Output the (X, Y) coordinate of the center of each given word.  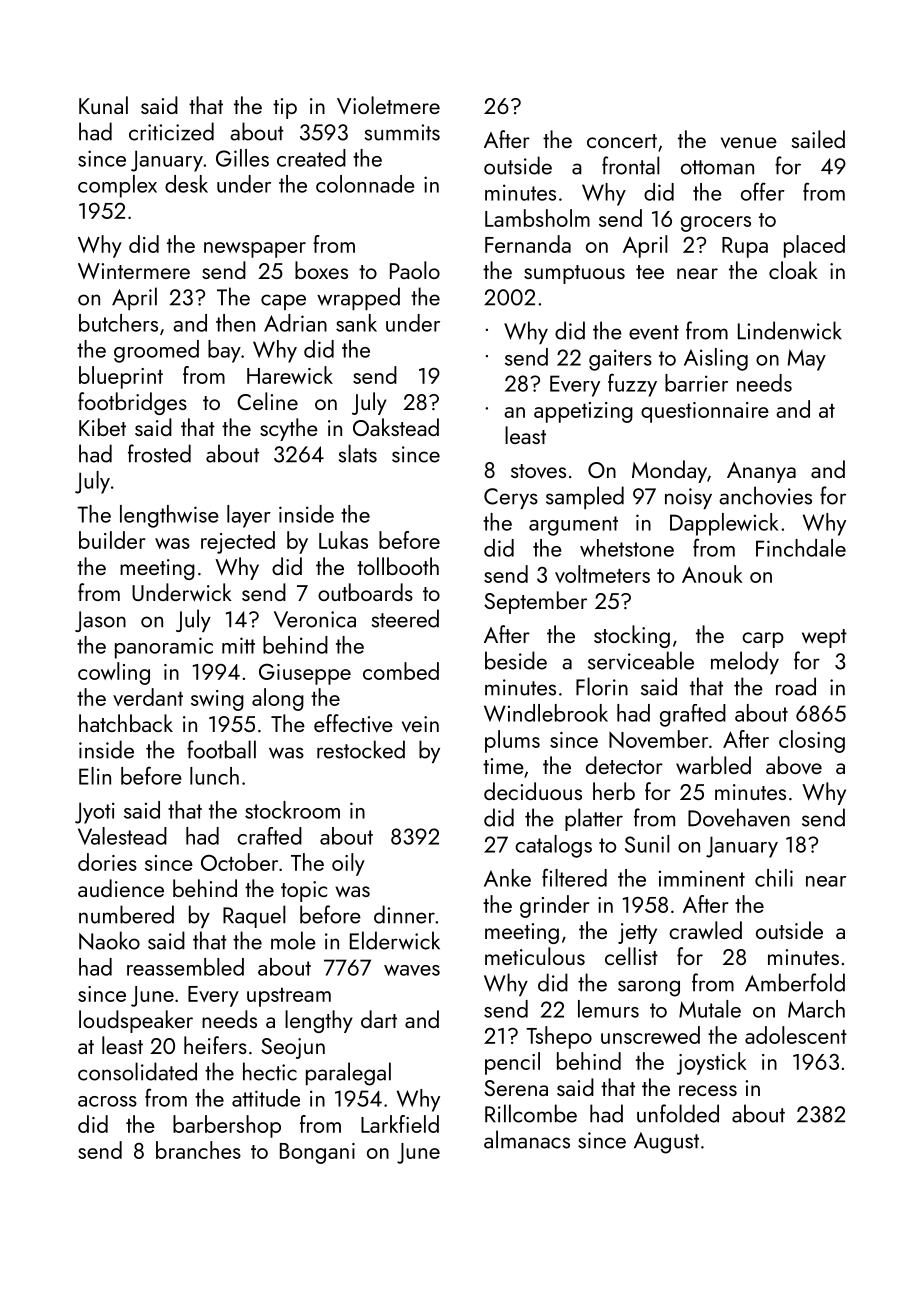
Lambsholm (537, 218)
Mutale (710, 1009)
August (666, 1143)
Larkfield (400, 1124)
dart (379, 1019)
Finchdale (801, 548)
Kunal (103, 105)
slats (358, 453)
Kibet (102, 427)
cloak (793, 270)
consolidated (137, 1071)
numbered (126, 914)
